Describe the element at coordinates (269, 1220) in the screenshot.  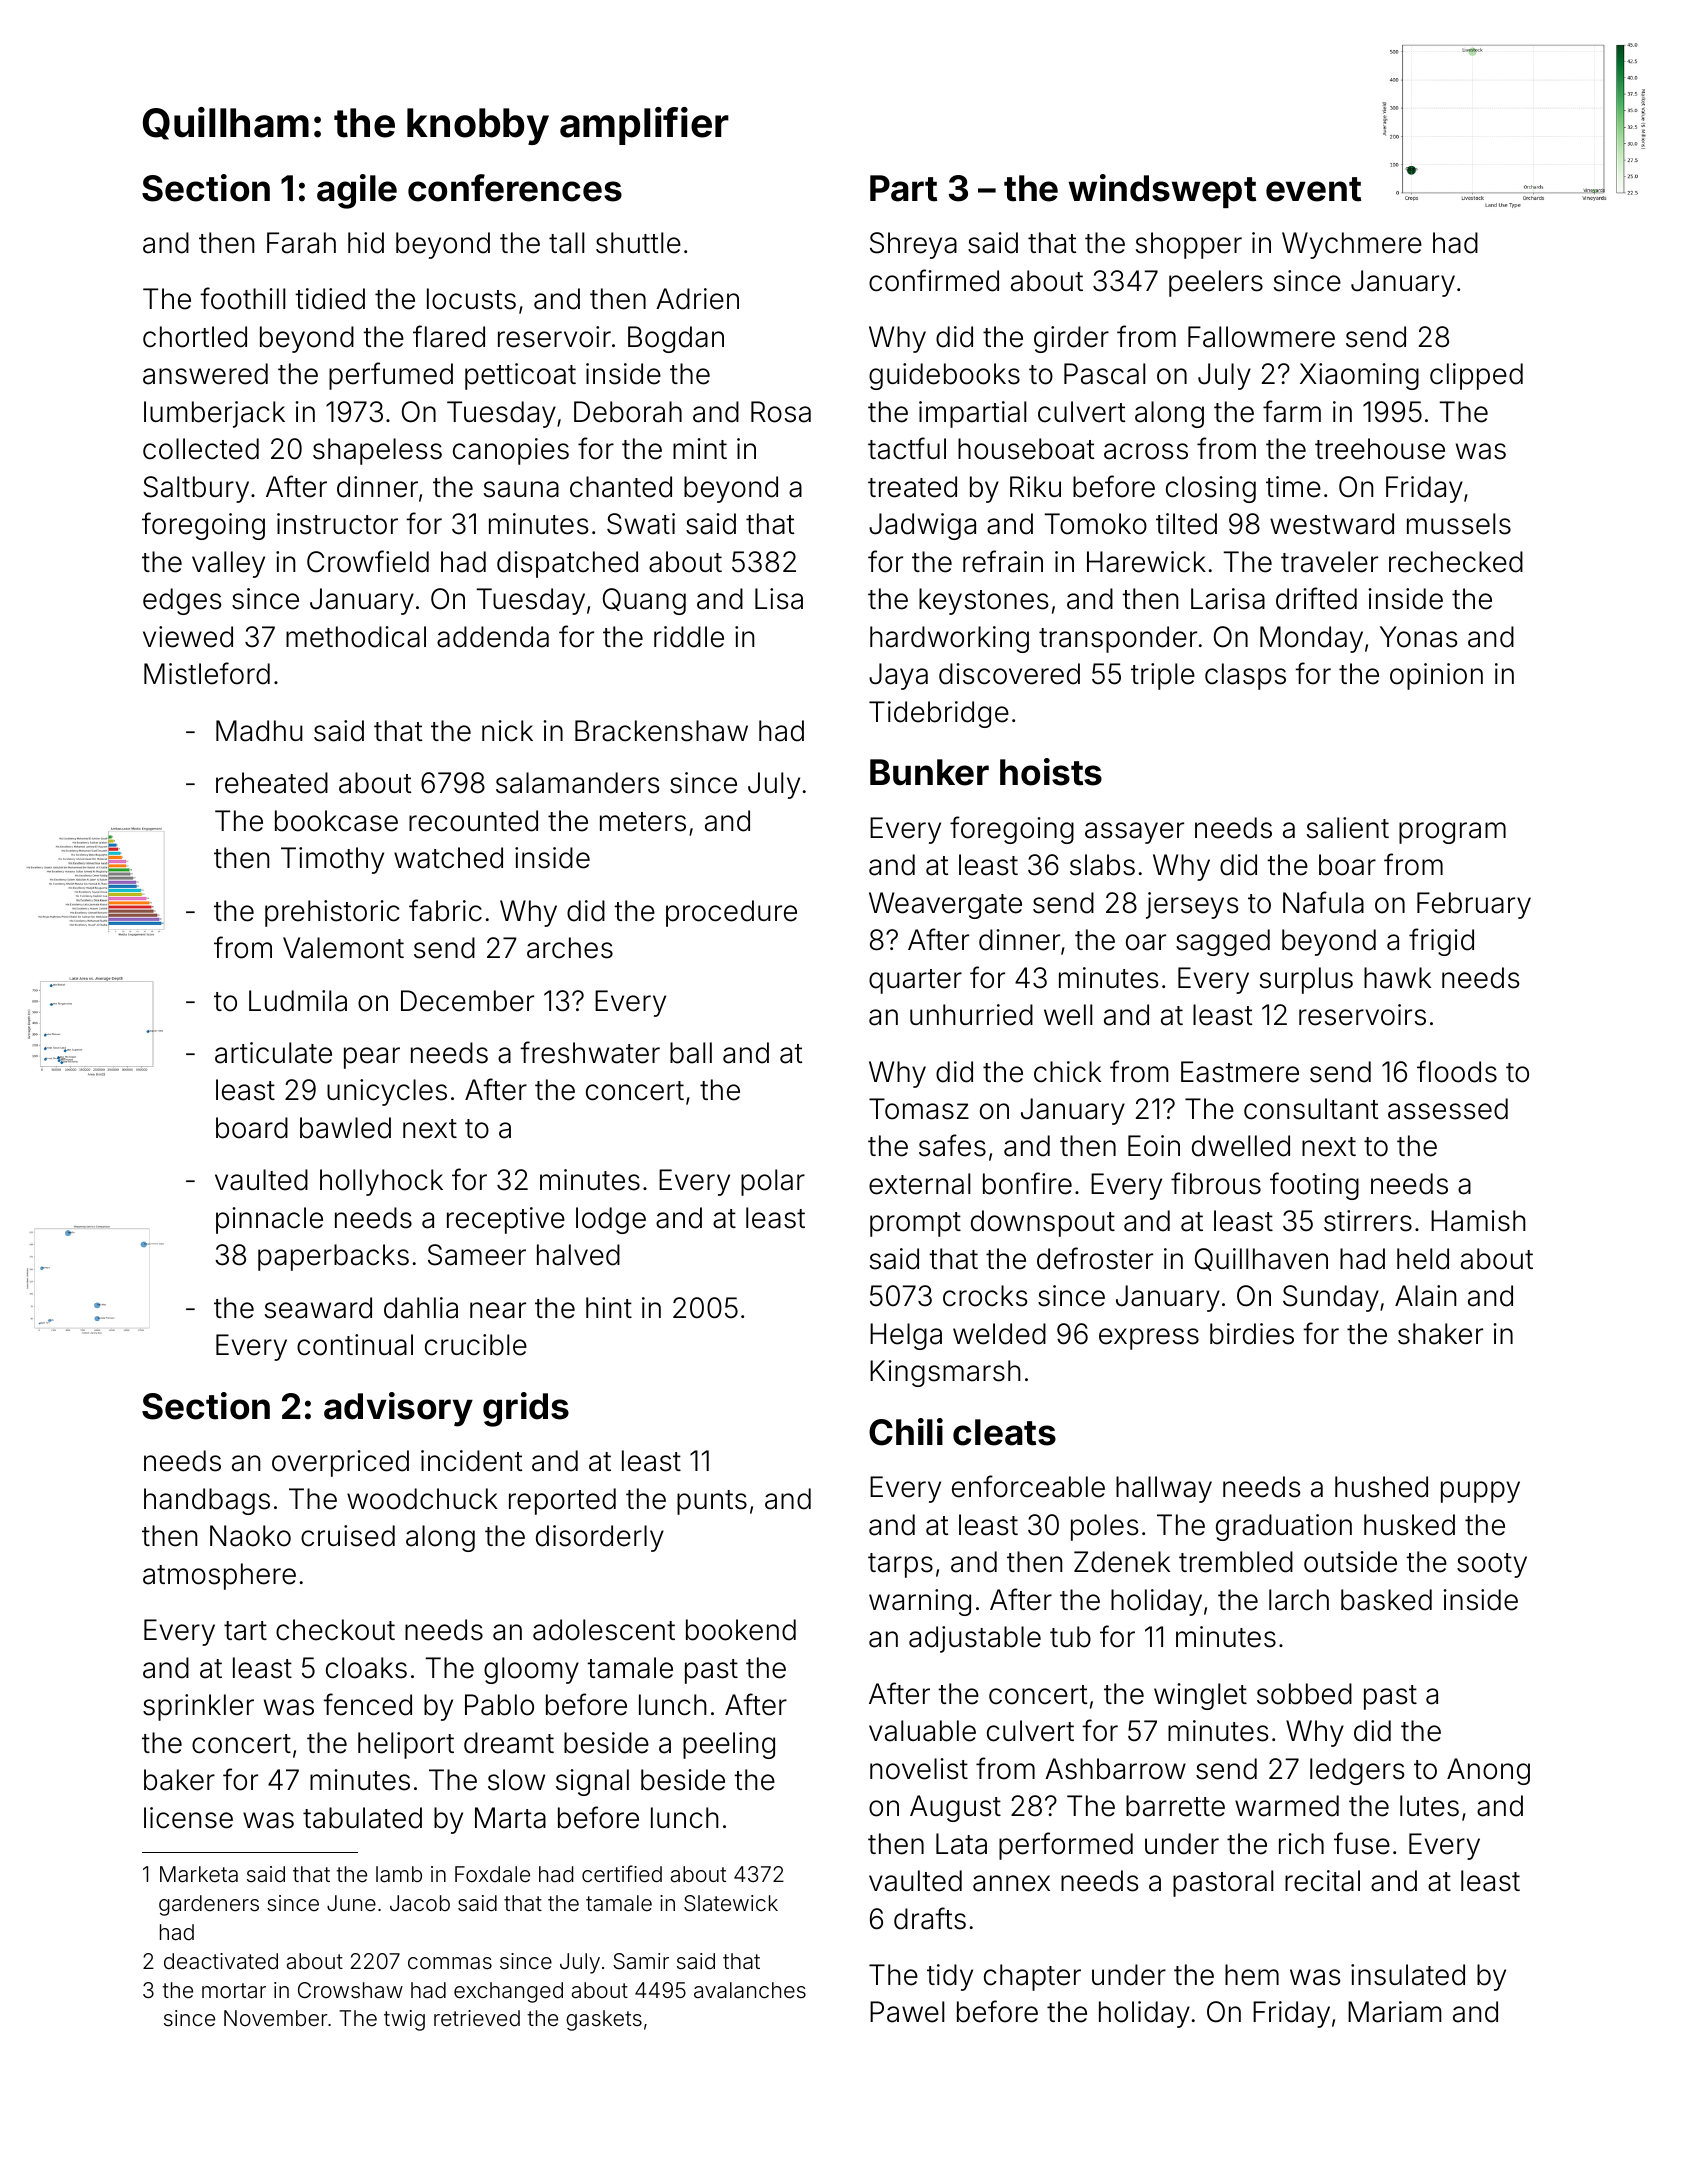
I see `pinnacle` at that location.
